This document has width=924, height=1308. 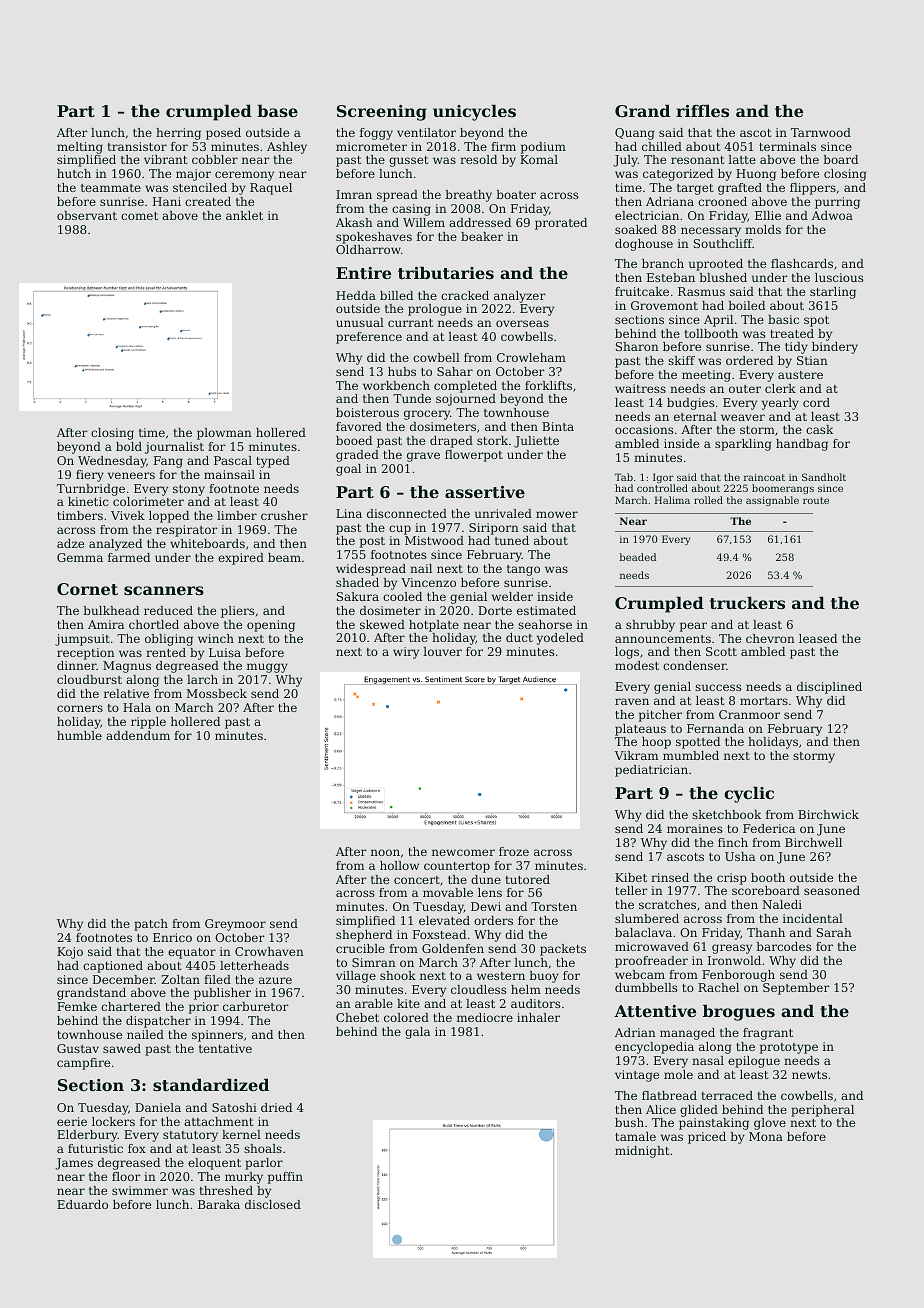 I want to click on Tarnwood, so click(x=821, y=132).
